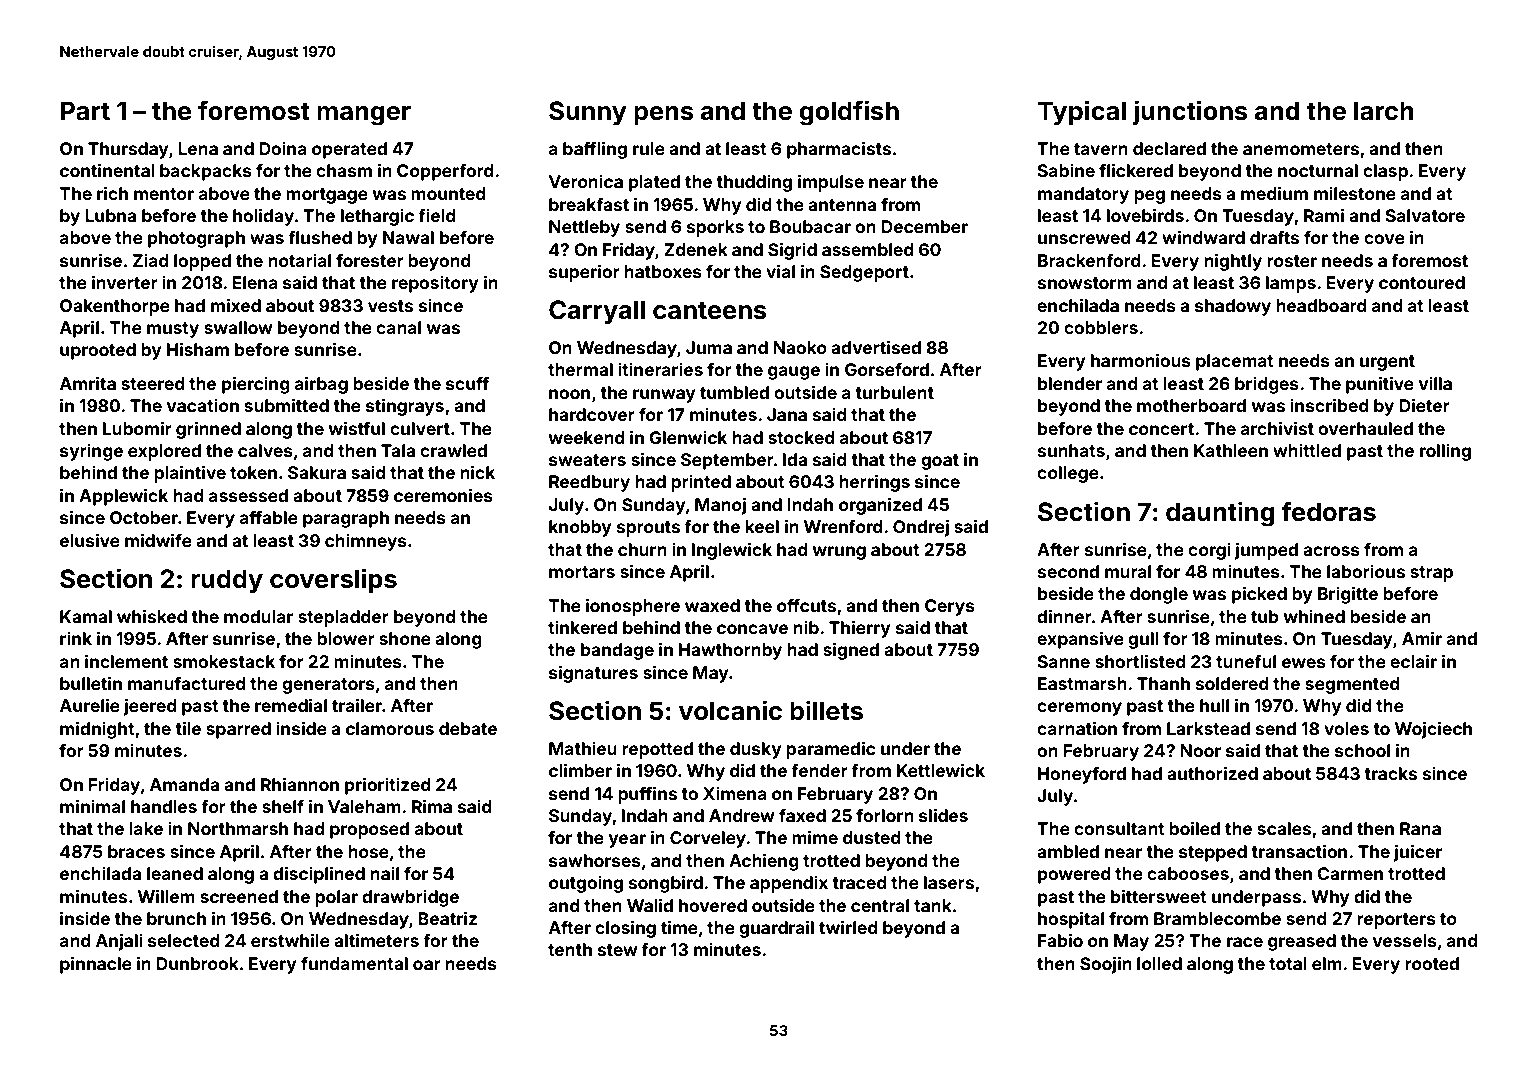  What do you see at coordinates (715, 228) in the page?
I see `sporks` at bounding box center [715, 228].
